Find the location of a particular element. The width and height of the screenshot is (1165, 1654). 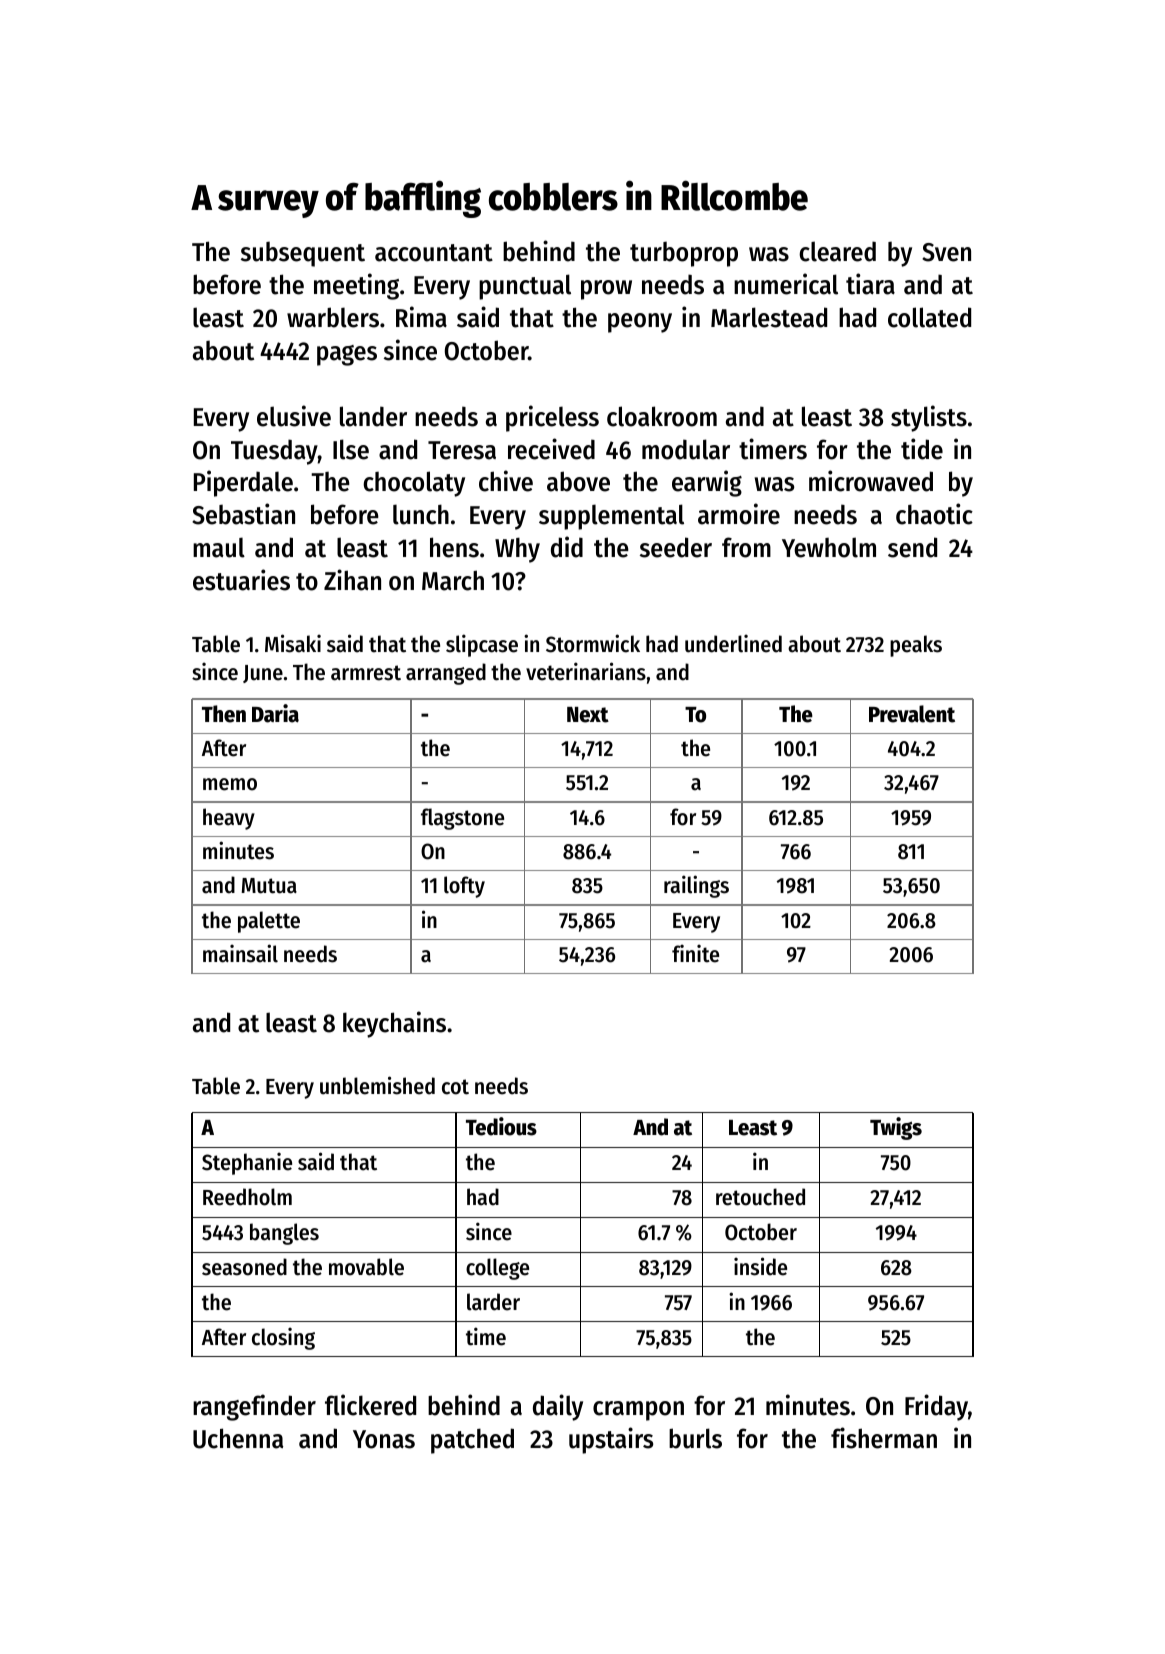

cleared is located at coordinates (837, 251).
